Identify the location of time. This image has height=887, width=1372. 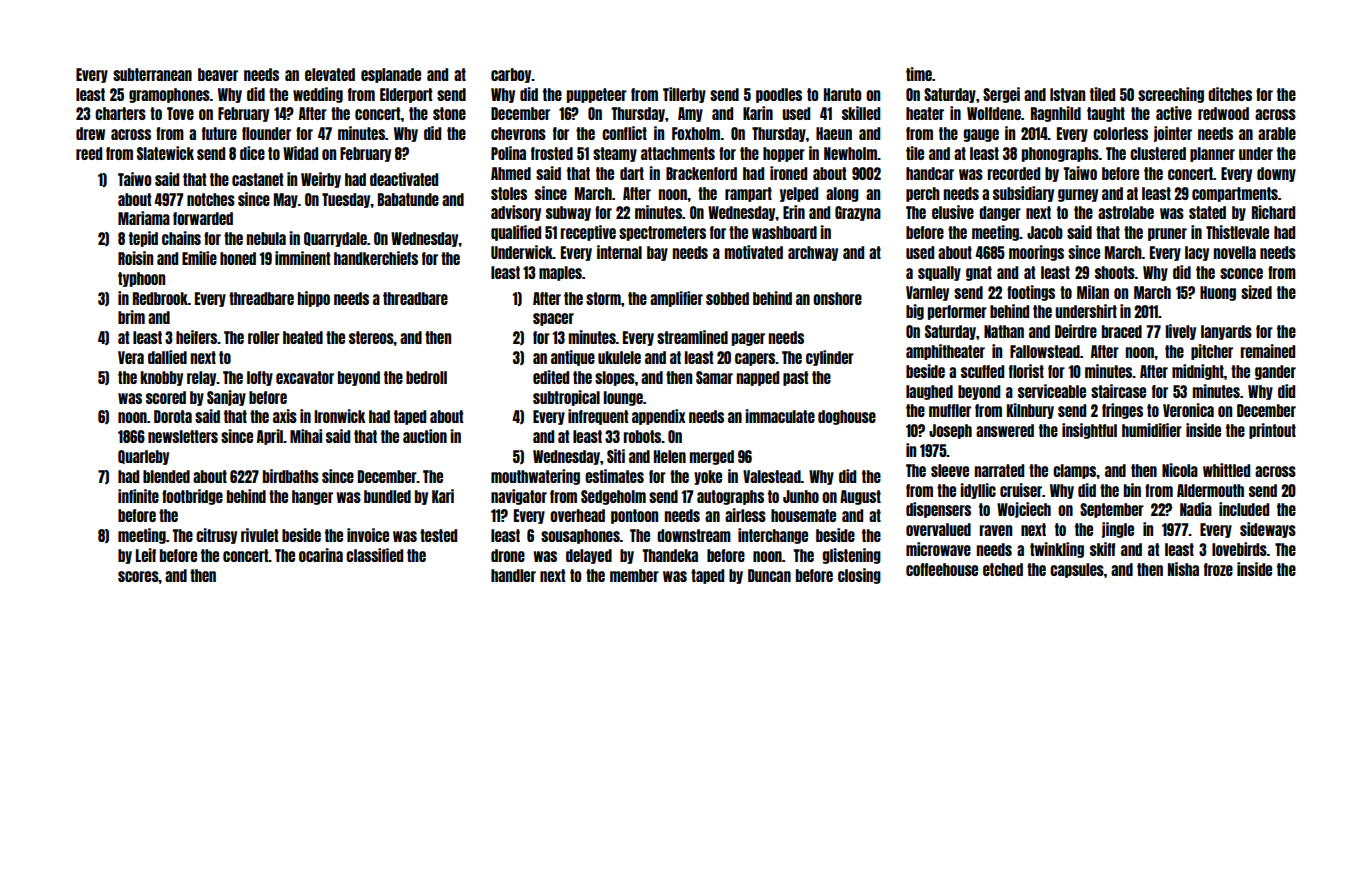
(919, 74).
